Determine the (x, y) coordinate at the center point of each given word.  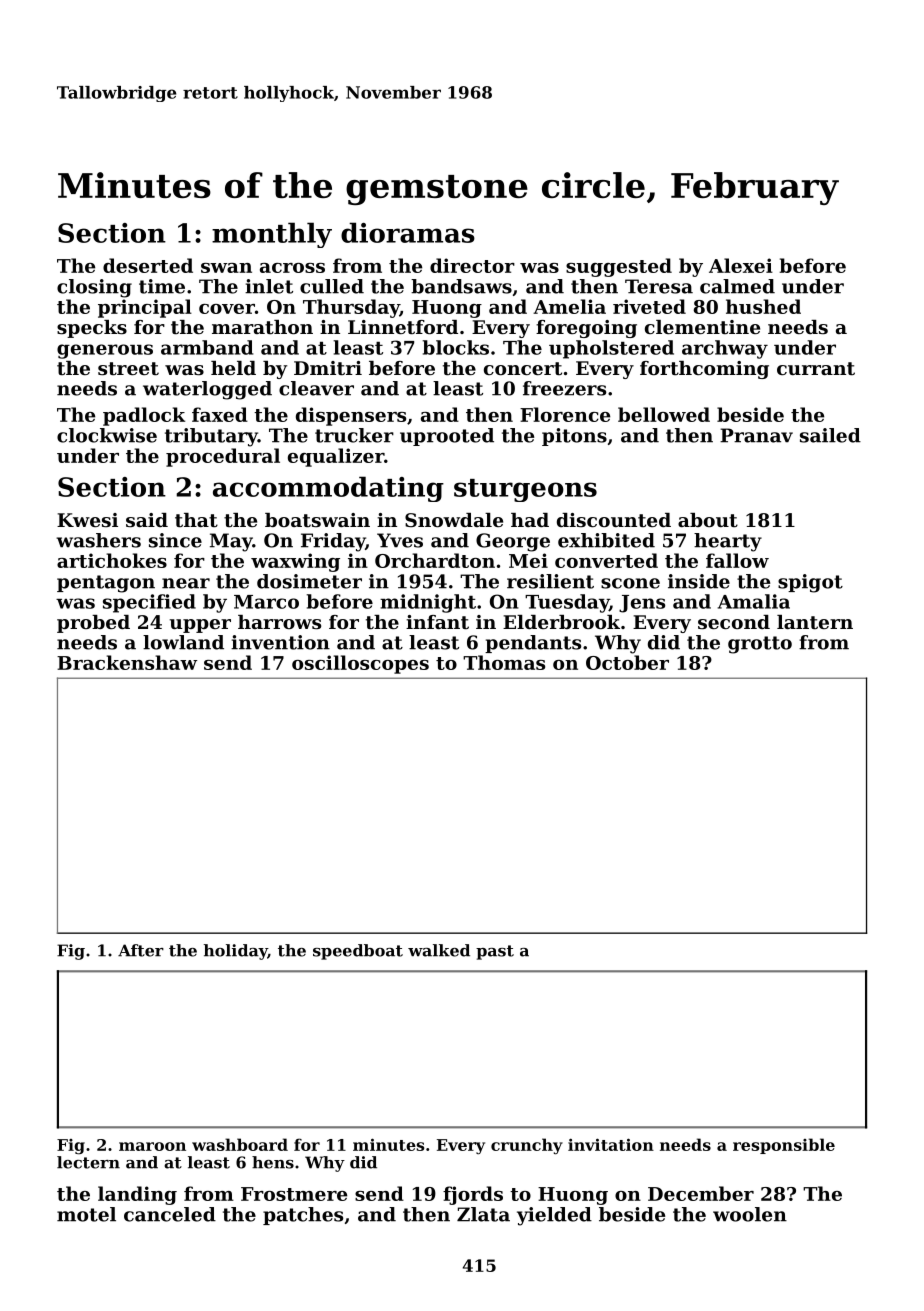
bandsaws (461, 286)
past (495, 952)
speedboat (358, 952)
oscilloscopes (360, 664)
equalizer (336, 457)
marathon (262, 327)
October (627, 662)
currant (816, 369)
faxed (220, 414)
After (141, 950)
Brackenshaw (127, 662)
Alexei (741, 265)
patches (303, 1216)
